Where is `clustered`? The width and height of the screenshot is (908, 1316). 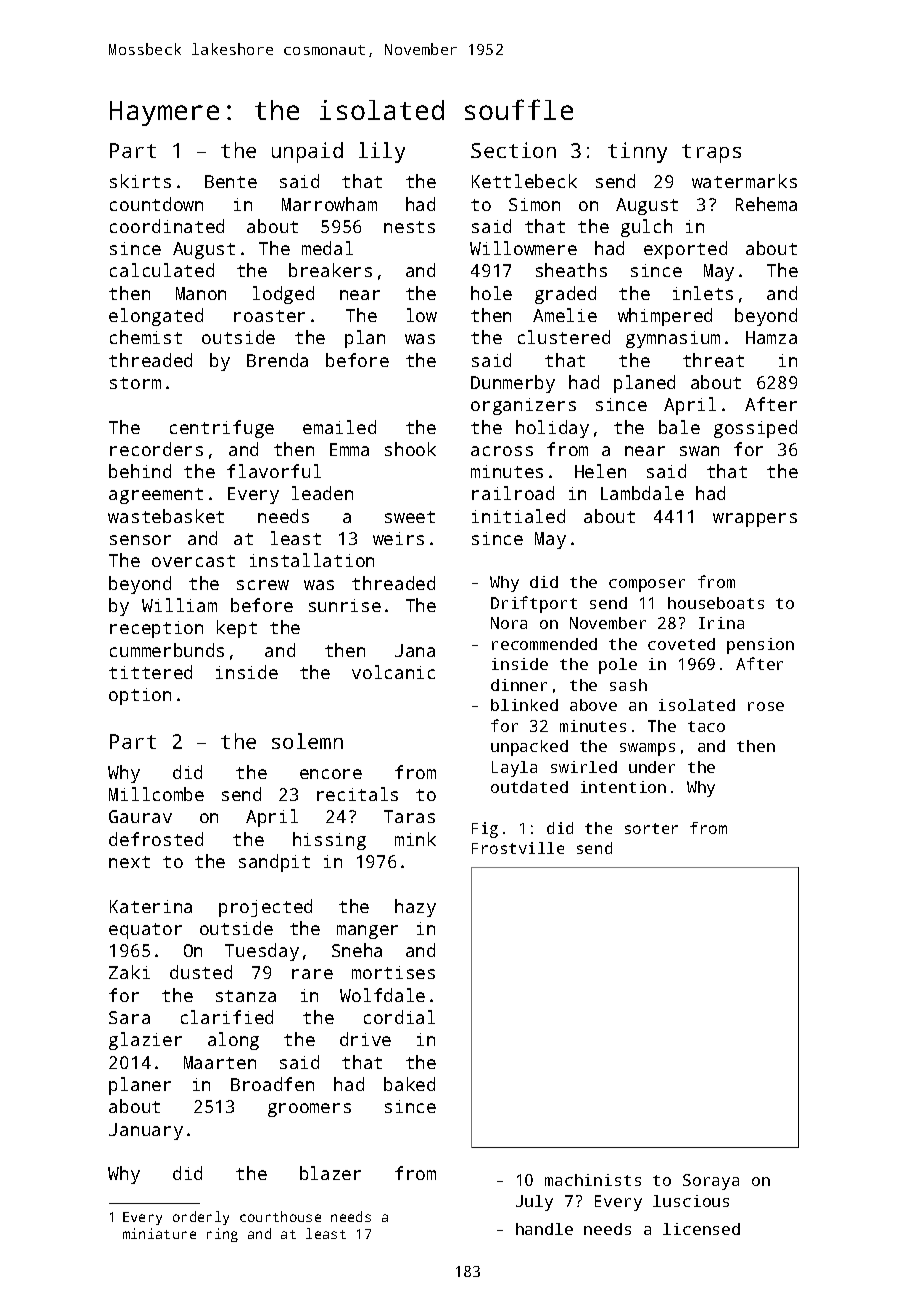
clustered is located at coordinates (564, 337).
